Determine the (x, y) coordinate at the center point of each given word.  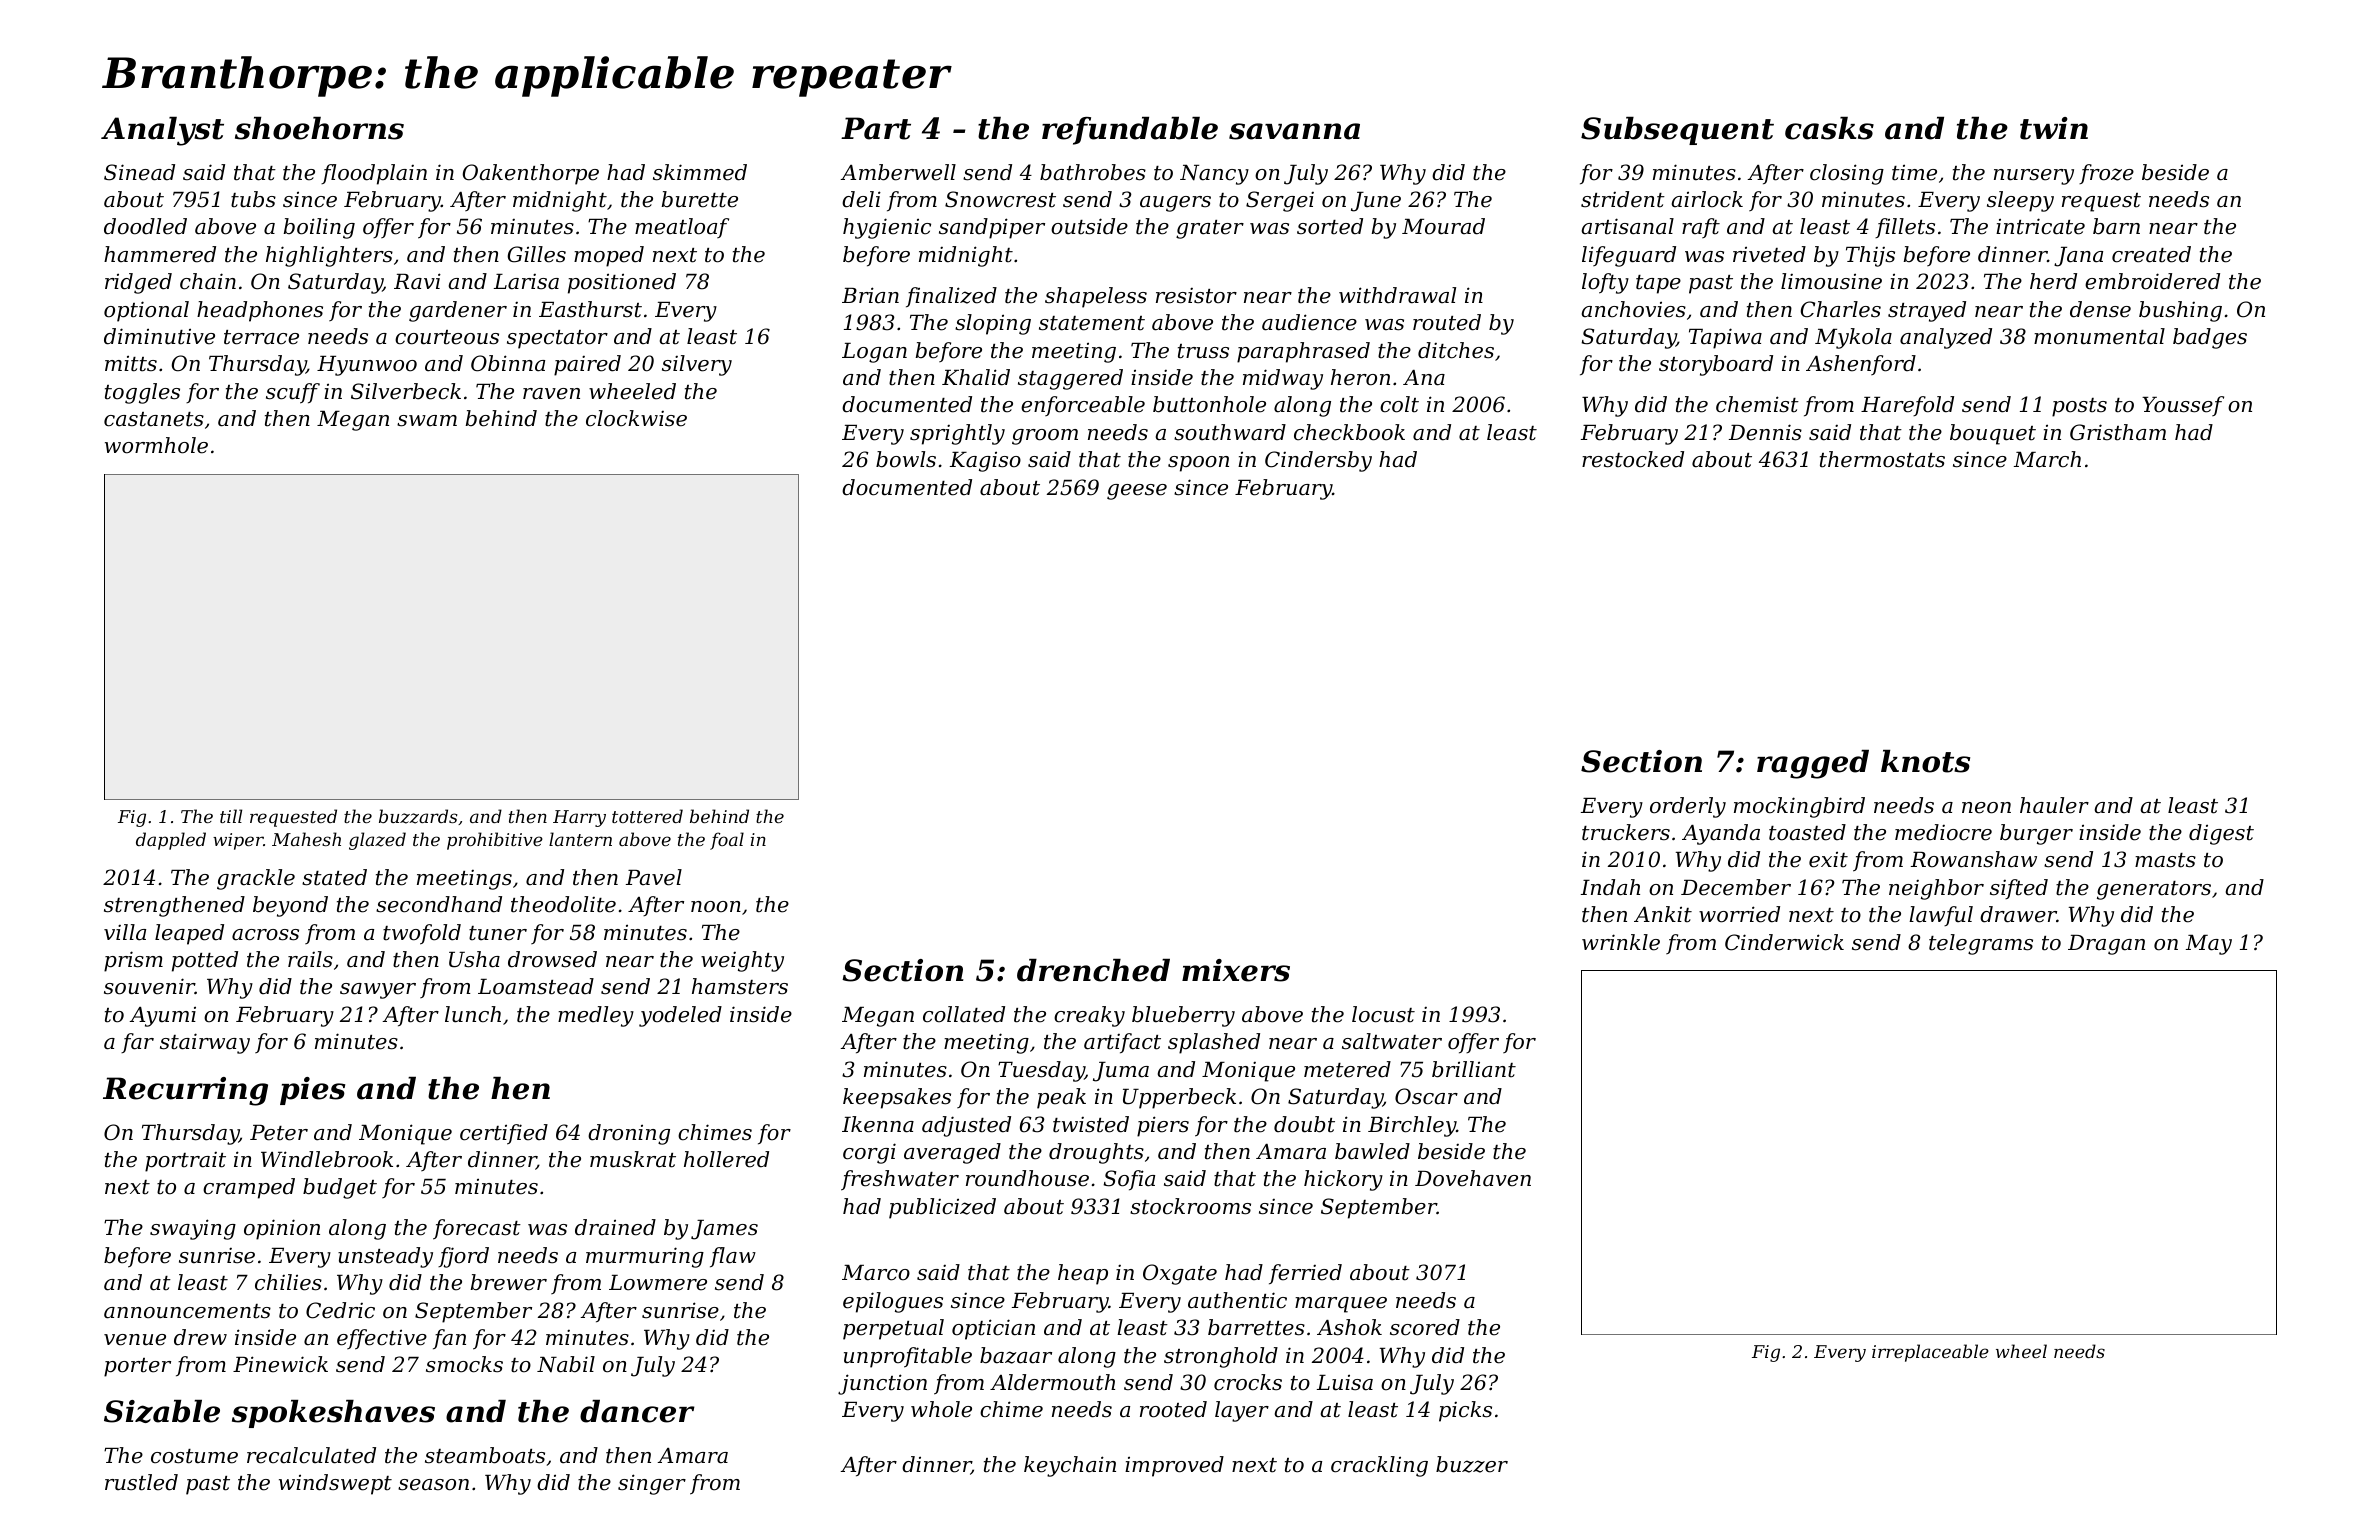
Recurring (185, 1091)
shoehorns (319, 128)
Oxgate (1180, 1274)
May (2209, 945)
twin (2054, 128)
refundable (1130, 131)
